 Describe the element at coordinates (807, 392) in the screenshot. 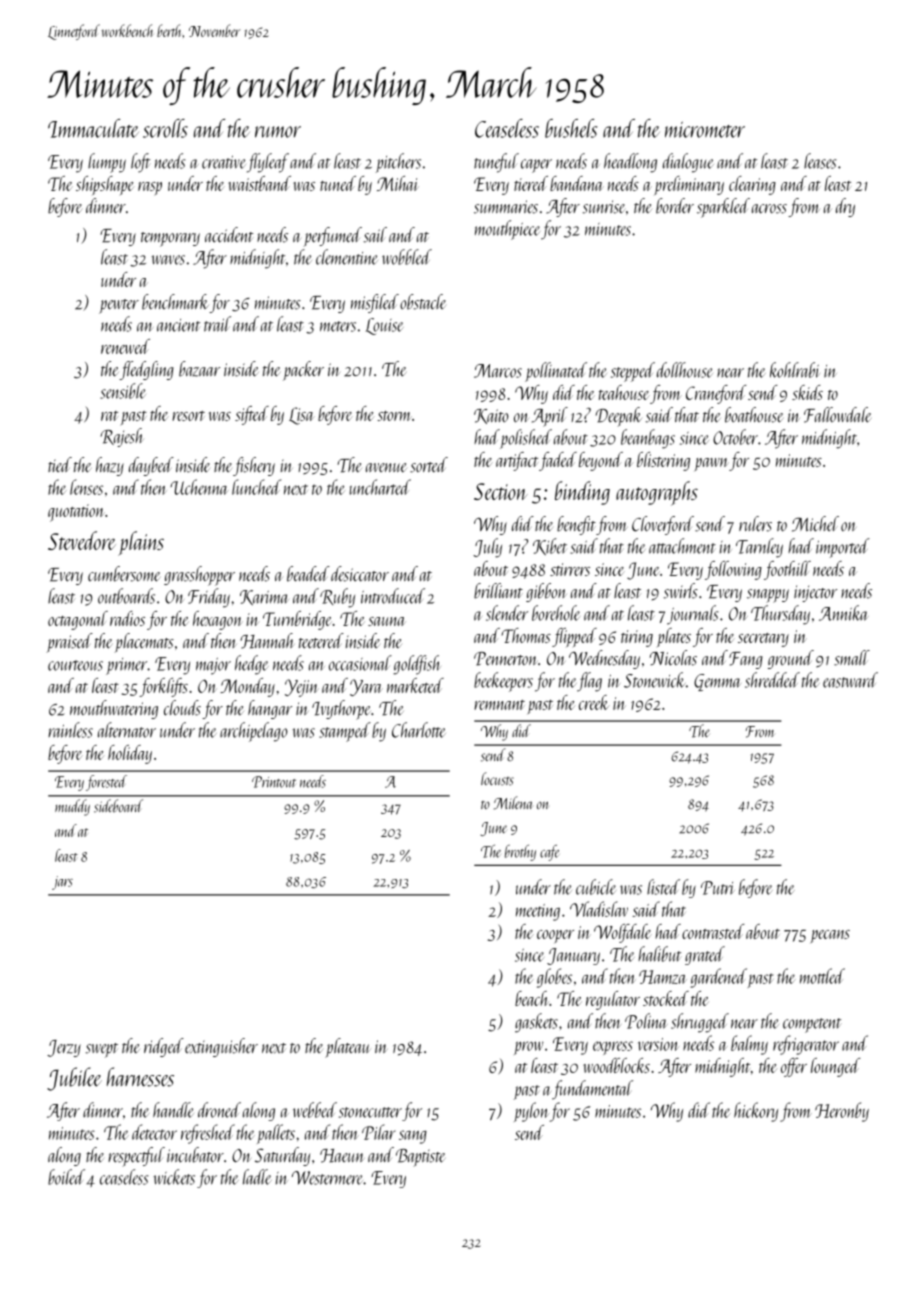

I see `skids` at that location.
